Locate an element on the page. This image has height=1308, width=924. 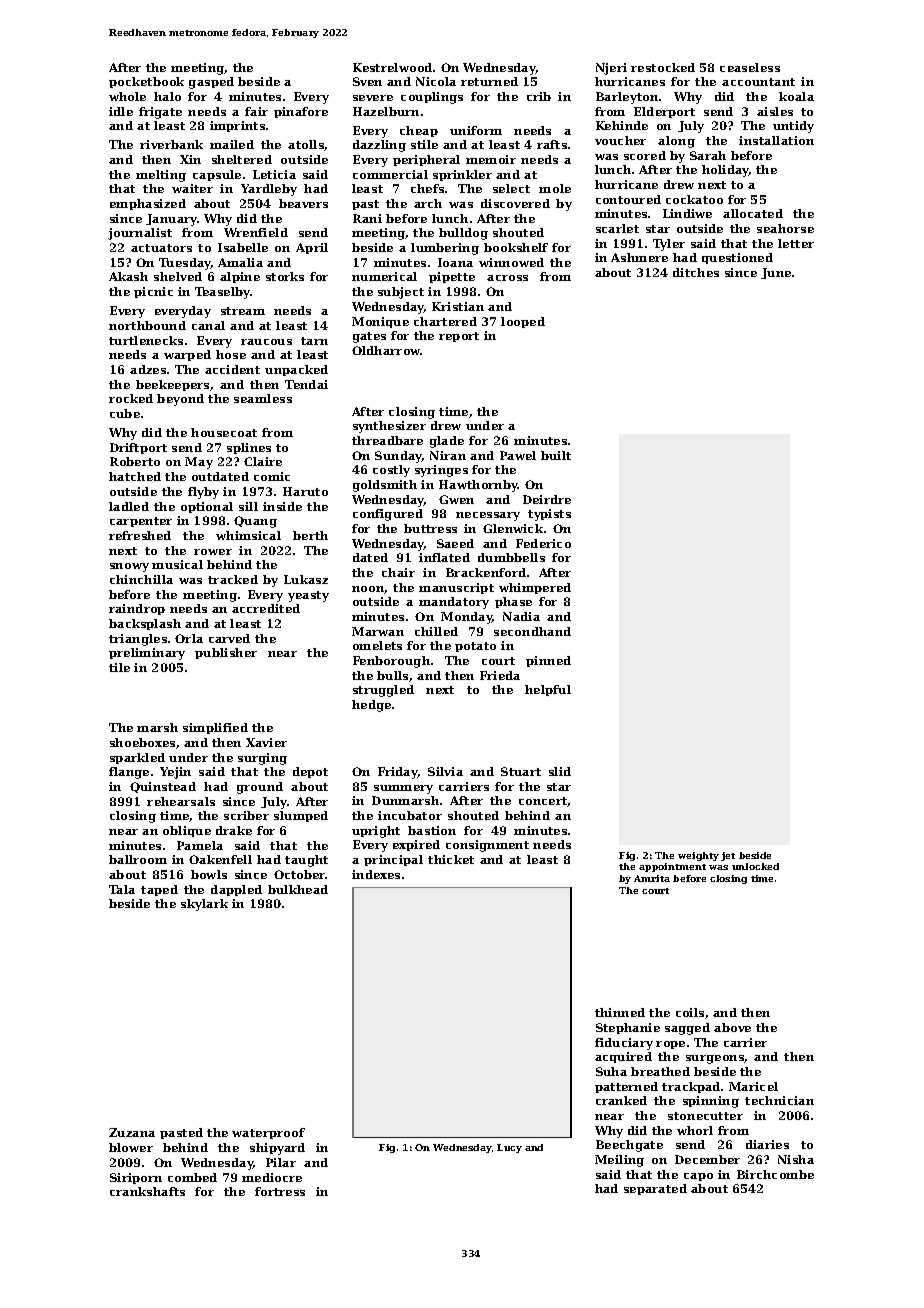
typists is located at coordinates (549, 515).
